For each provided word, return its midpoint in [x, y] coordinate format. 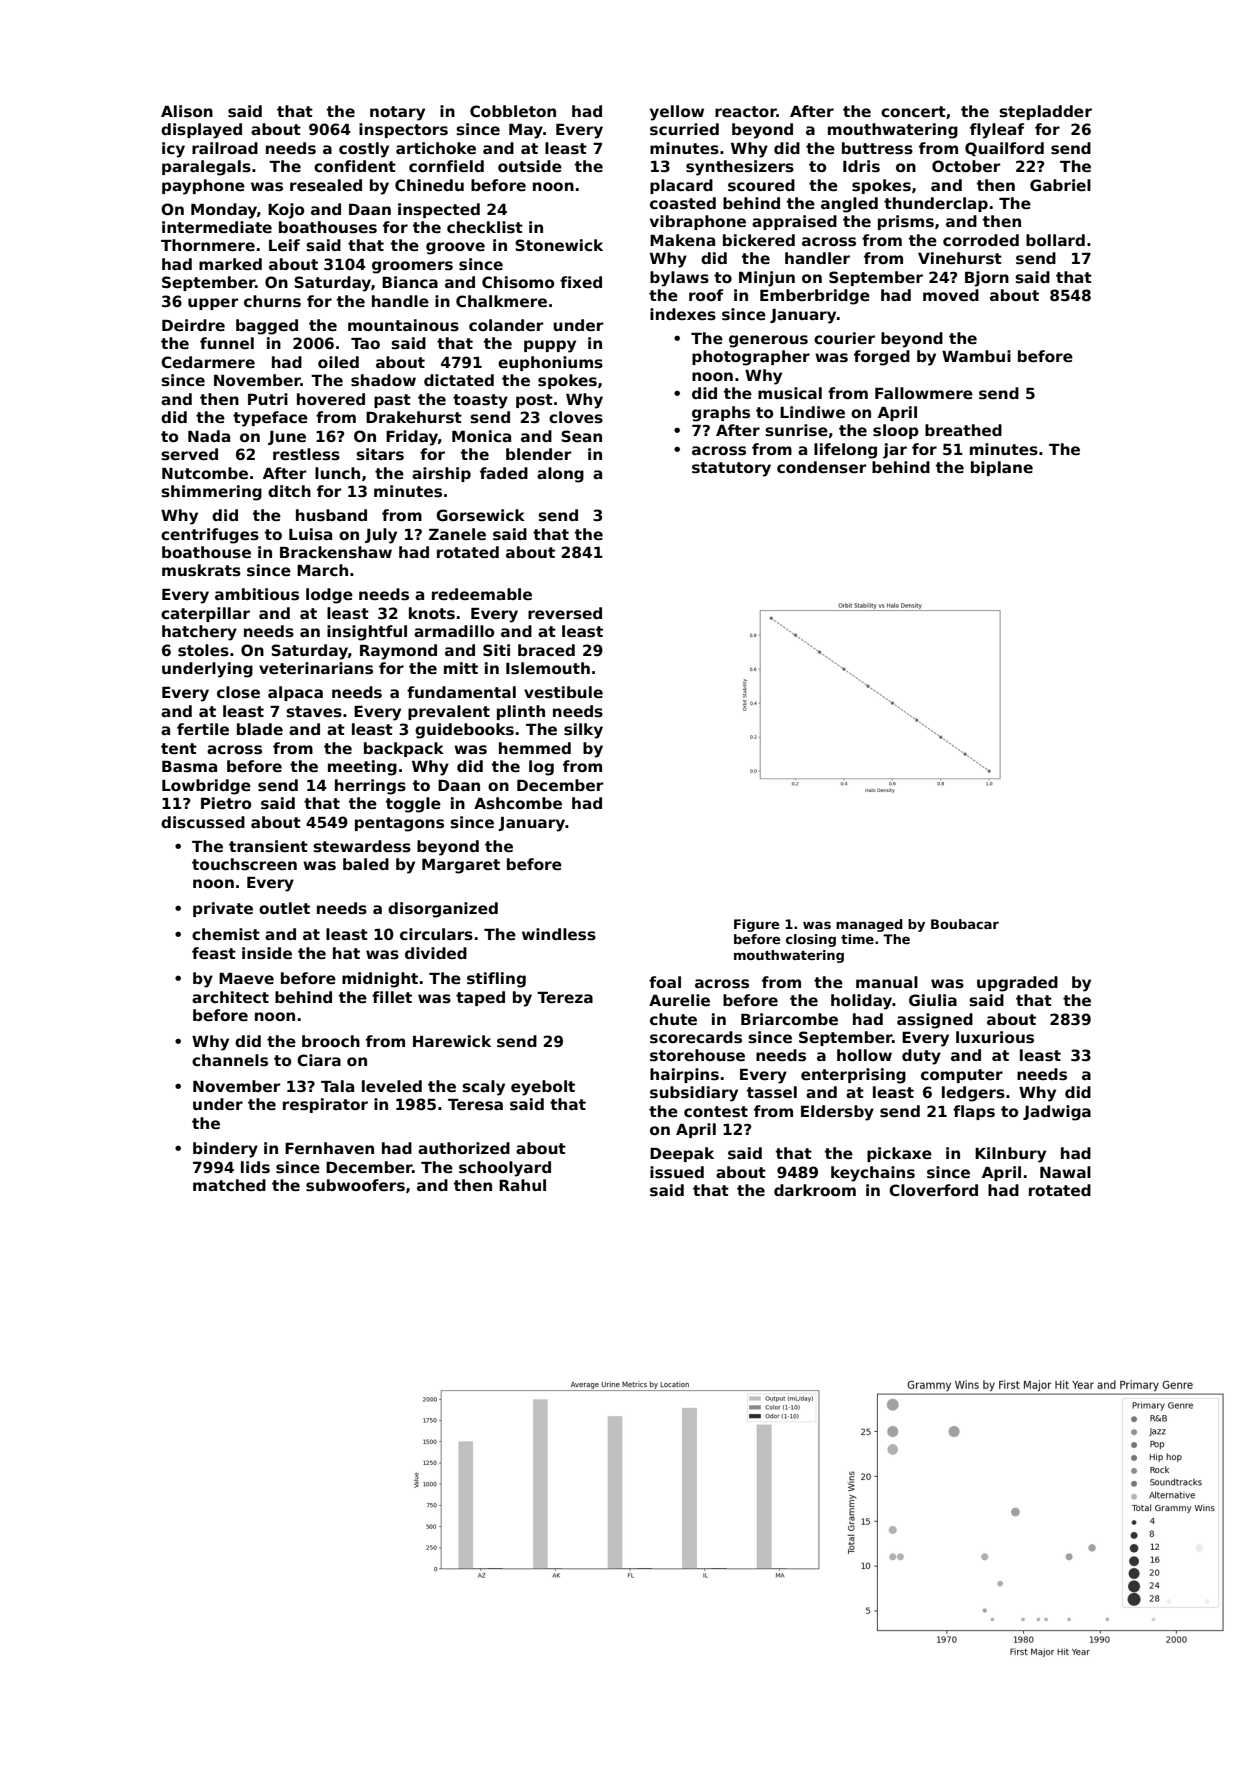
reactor [746, 111]
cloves [576, 417]
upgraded [1017, 984]
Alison [187, 111]
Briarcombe [789, 1019]
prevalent [449, 712]
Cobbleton [513, 111]
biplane [1002, 468]
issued [677, 1172]
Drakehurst [414, 417]
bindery [225, 1150]
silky [583, 731]
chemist [226, 934]
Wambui [976, 356]
